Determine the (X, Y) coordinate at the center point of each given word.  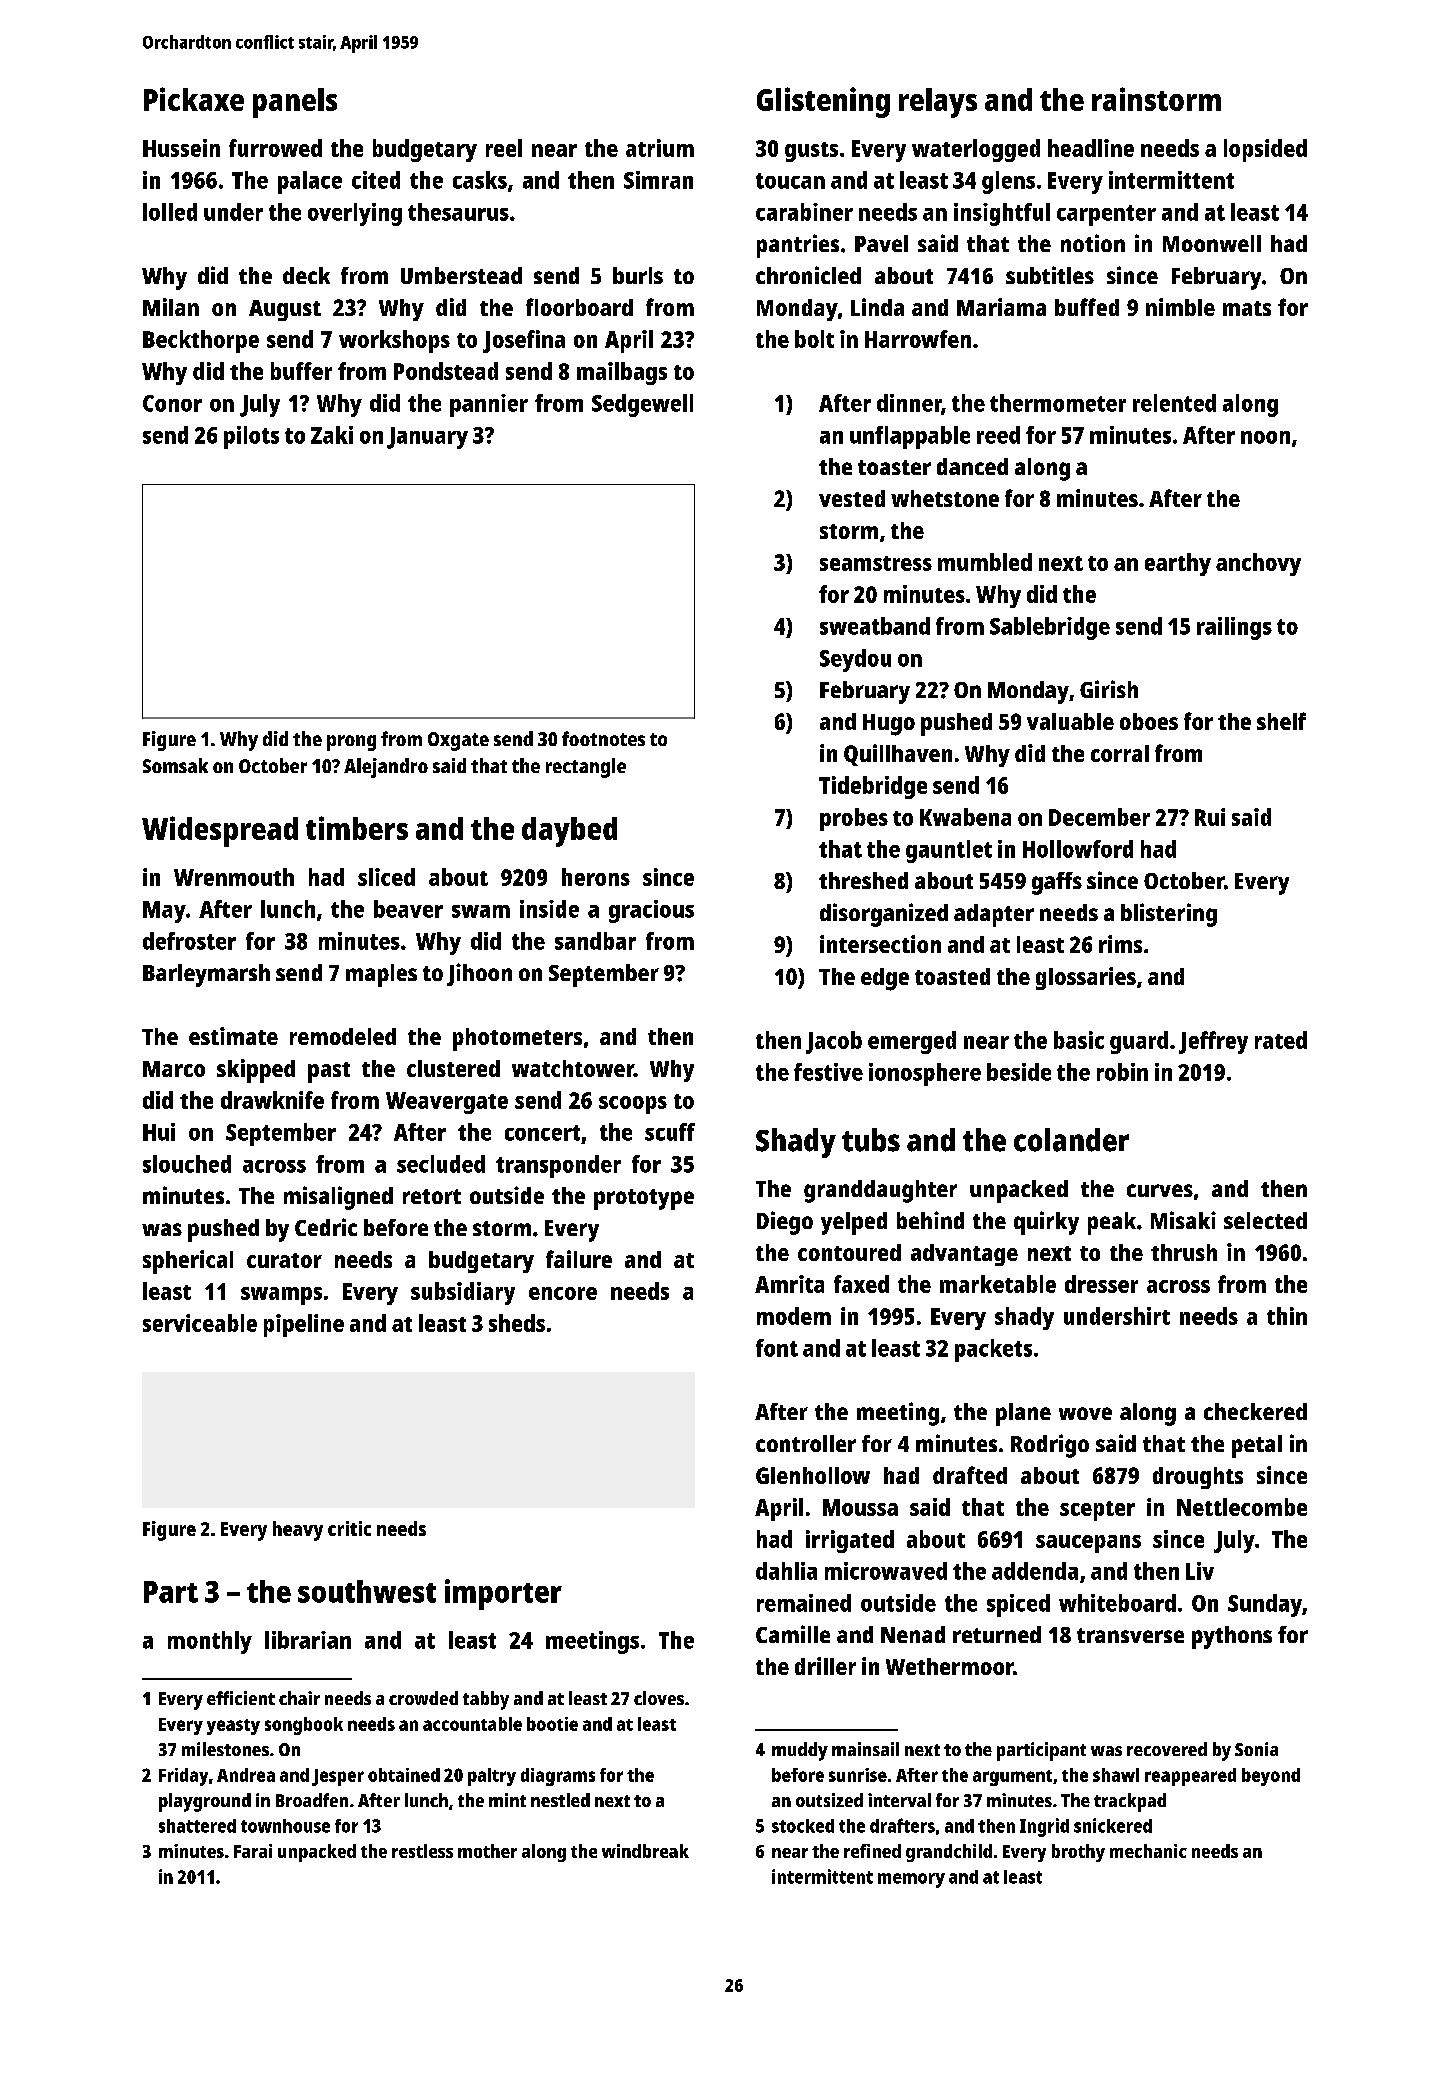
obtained (404, 1775)
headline (1091, 148)
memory (911, 1880)
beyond (1271, 1777)
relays (938, 103)
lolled (170, 212)
